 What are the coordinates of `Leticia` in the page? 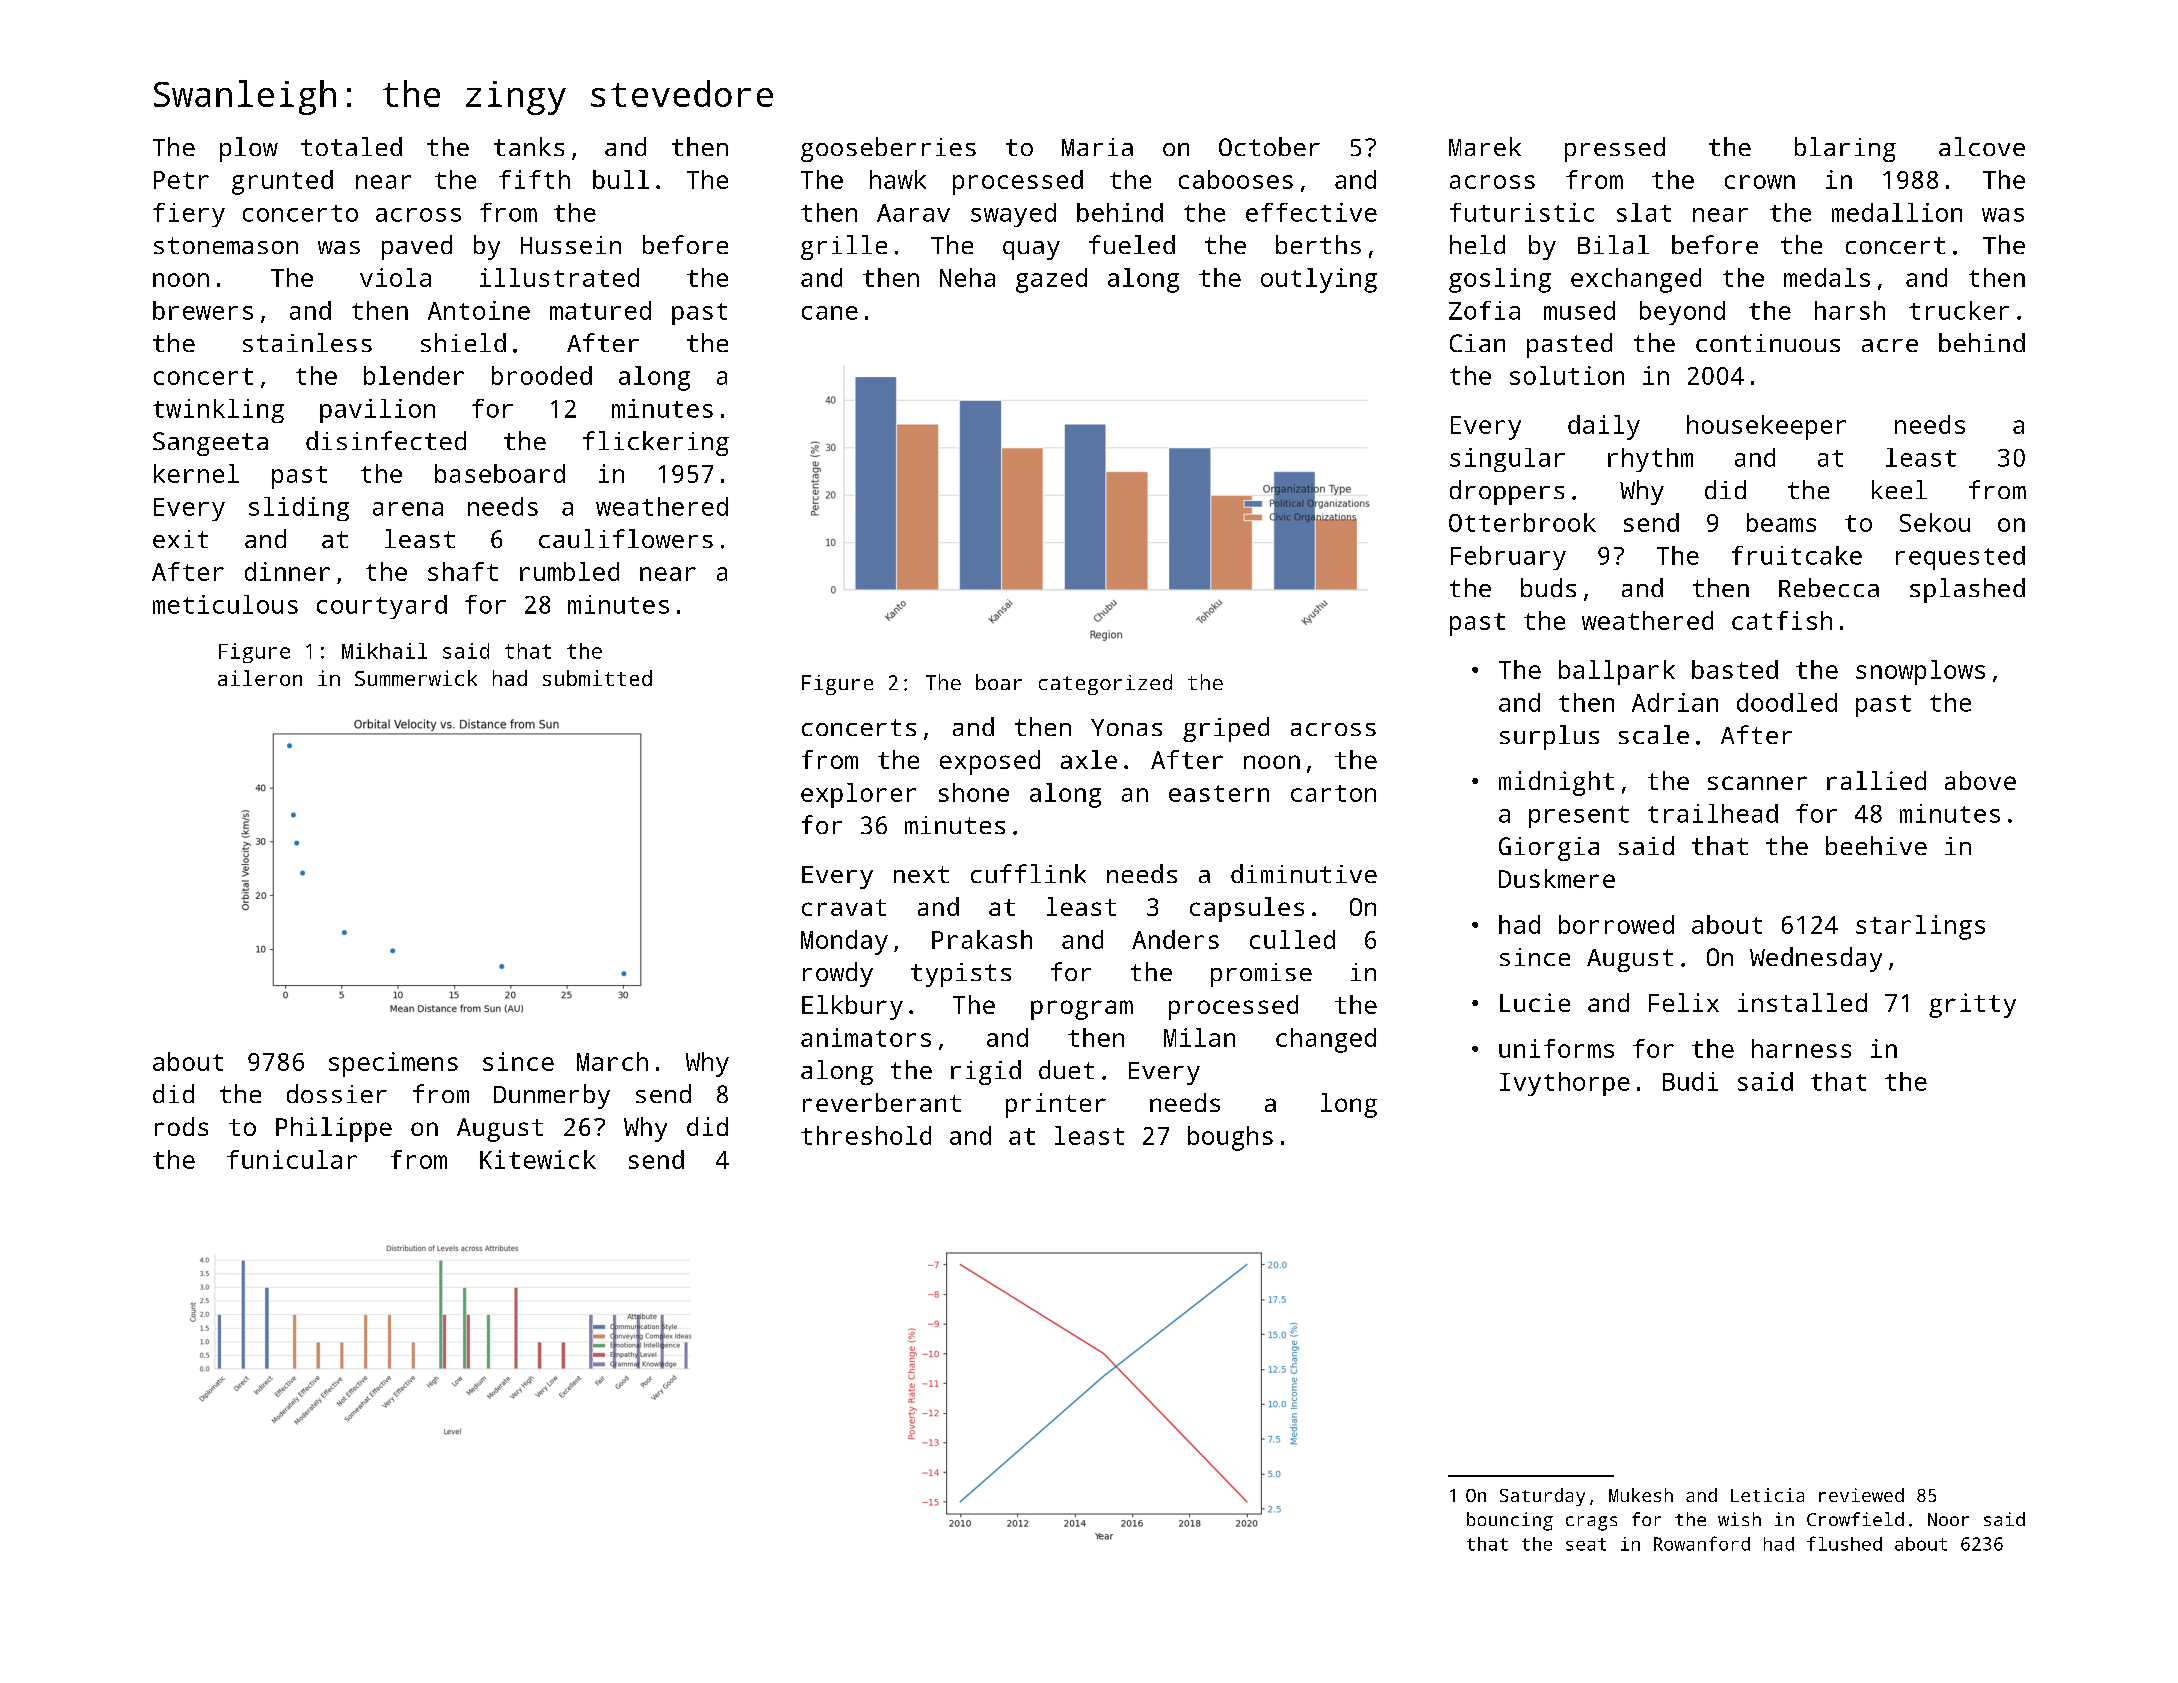 It's located at (1767, 1495).
